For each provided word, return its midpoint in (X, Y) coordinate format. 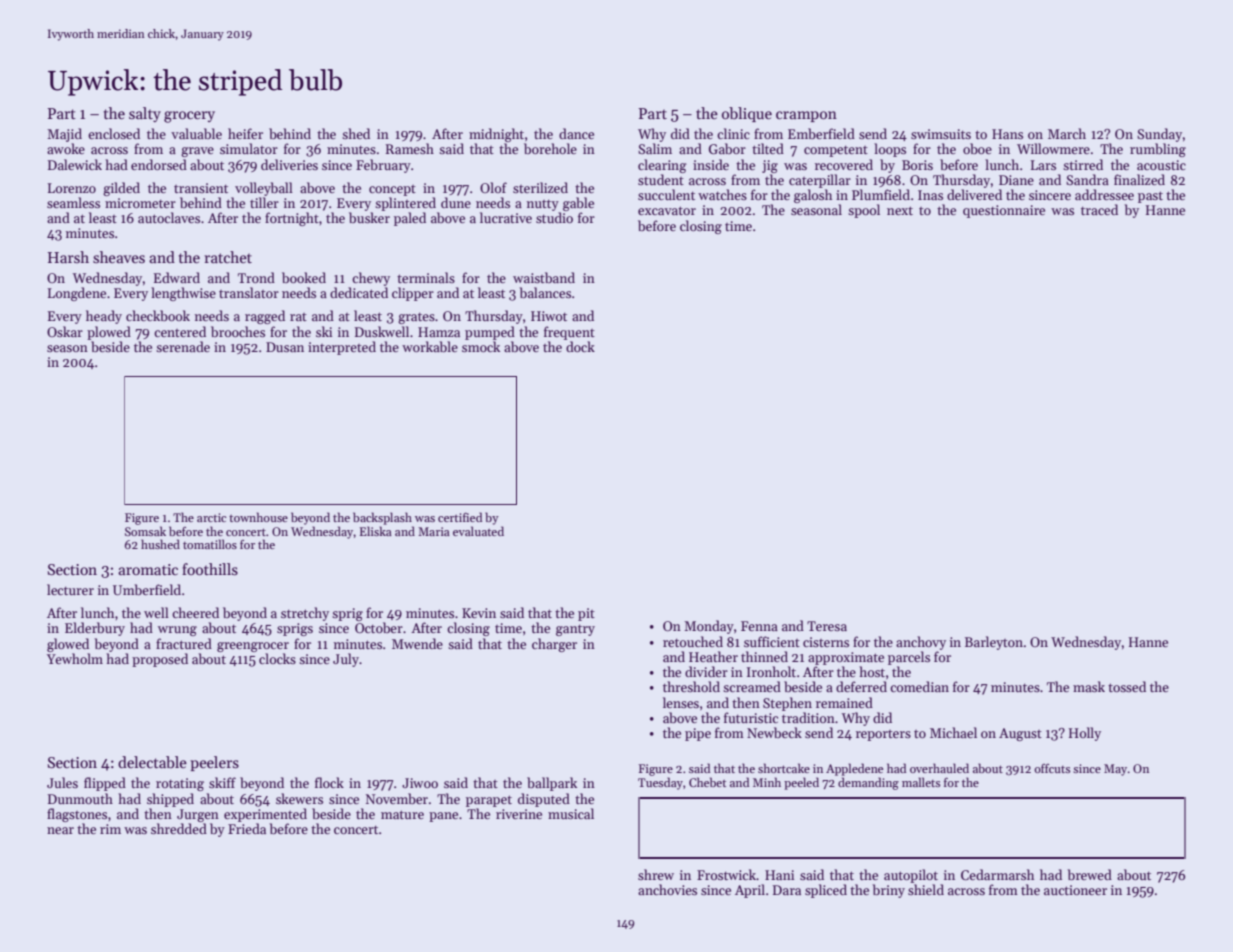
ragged (265, 317)
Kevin (479, 613)
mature (402, 814)
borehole (550, 148)
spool (864, 211)
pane (443, 817)
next (900, 210)
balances (545, 292)
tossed (1127, 686)
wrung (177, 631)
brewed (1090, 874)
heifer (245, 133)
